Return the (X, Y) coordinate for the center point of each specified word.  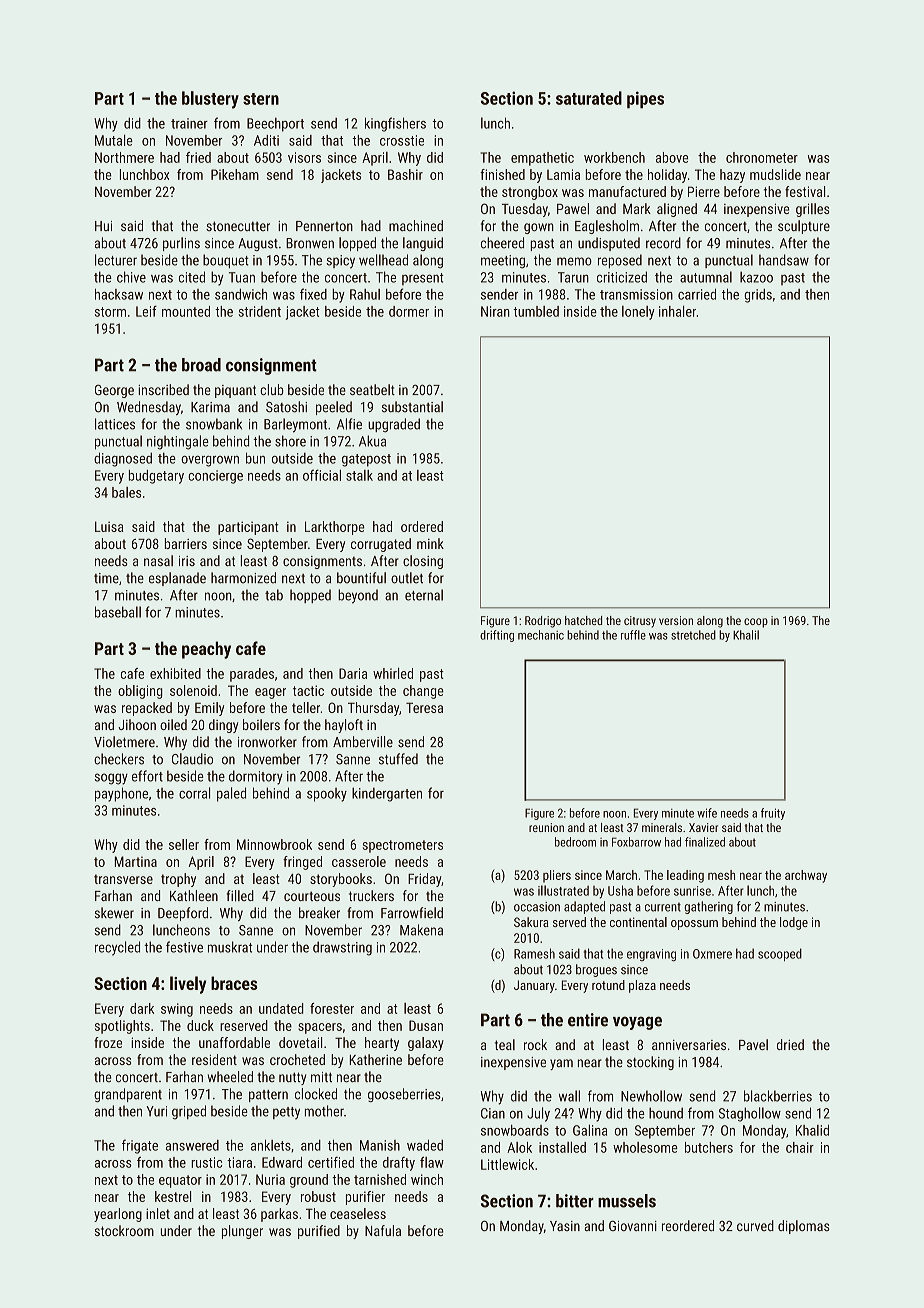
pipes (645, 100)
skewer (114, 913)
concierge (215, 477)
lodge (794, 923)
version (676, 620)
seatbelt (372, 389)
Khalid (812, 1130)
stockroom (124, 1230)
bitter (575, 1201)
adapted (584, 907)
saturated (589, 98)
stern (261, 99)
